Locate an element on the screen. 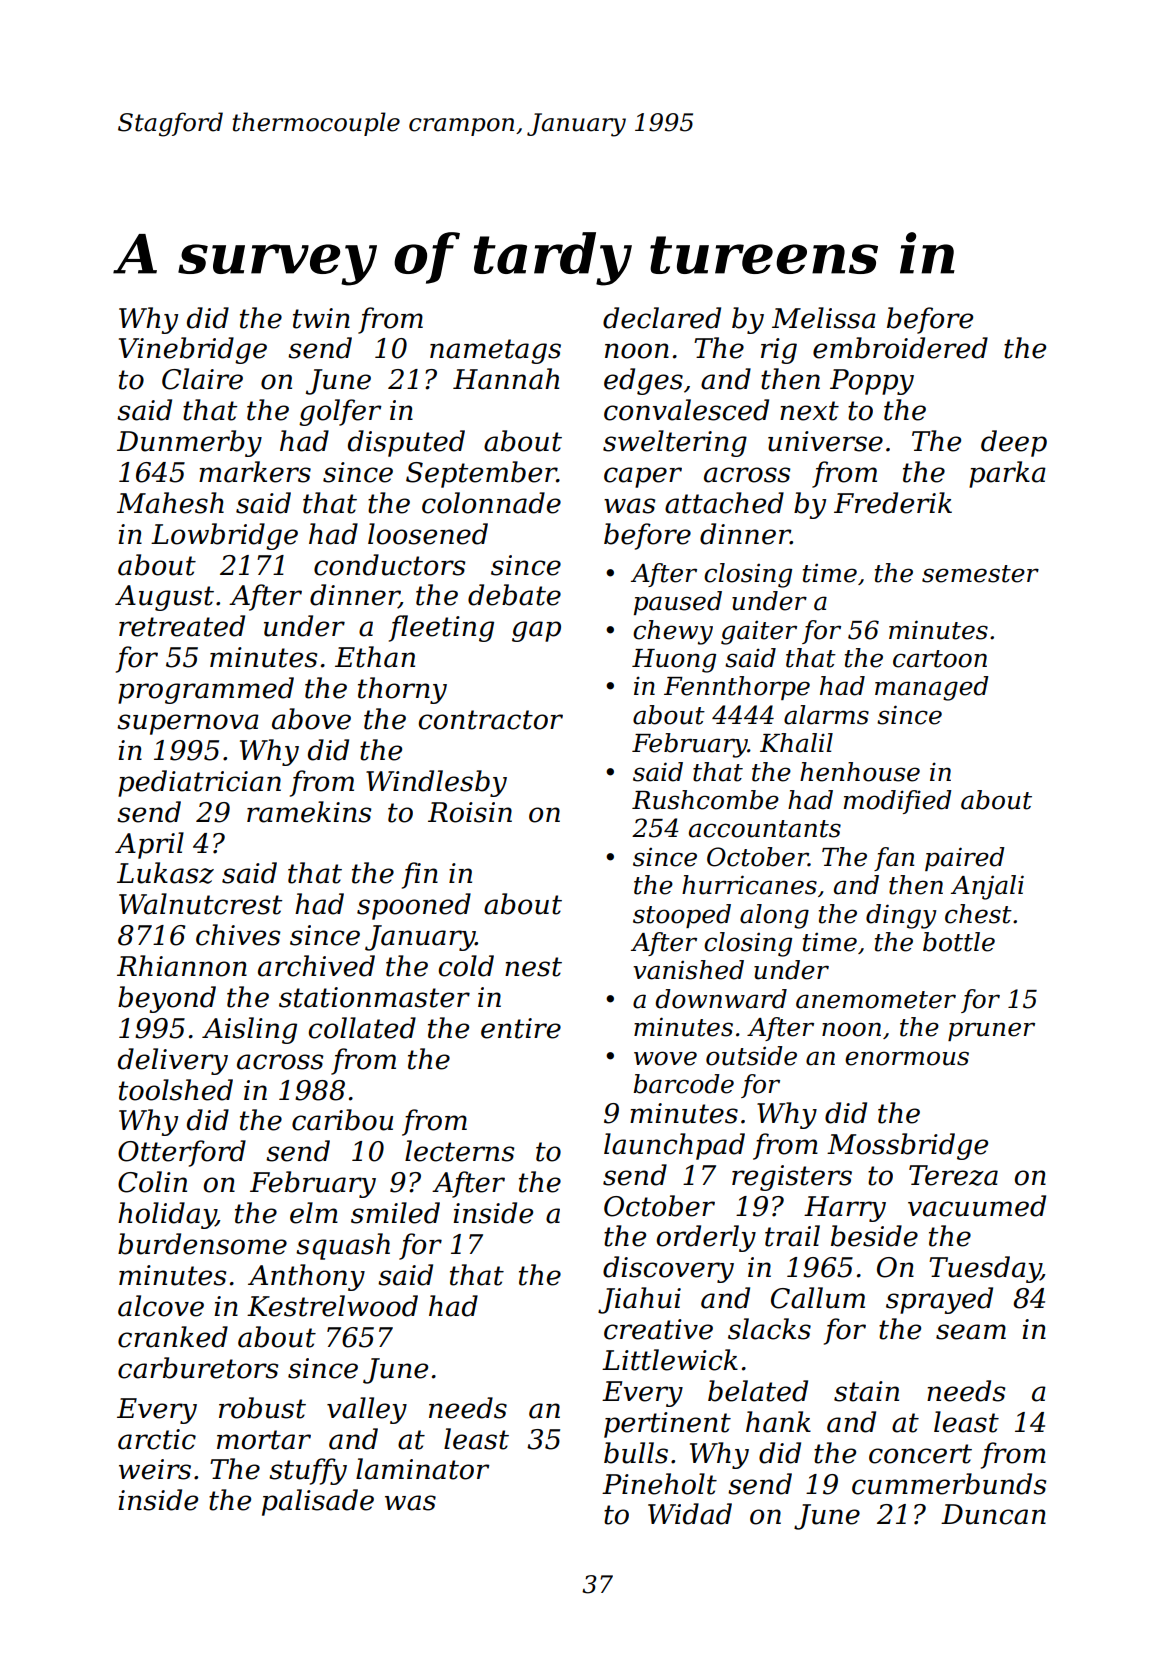 This screenshot has width=1165, height=1654. Lowbridge is located at coordinates (224, 536).
